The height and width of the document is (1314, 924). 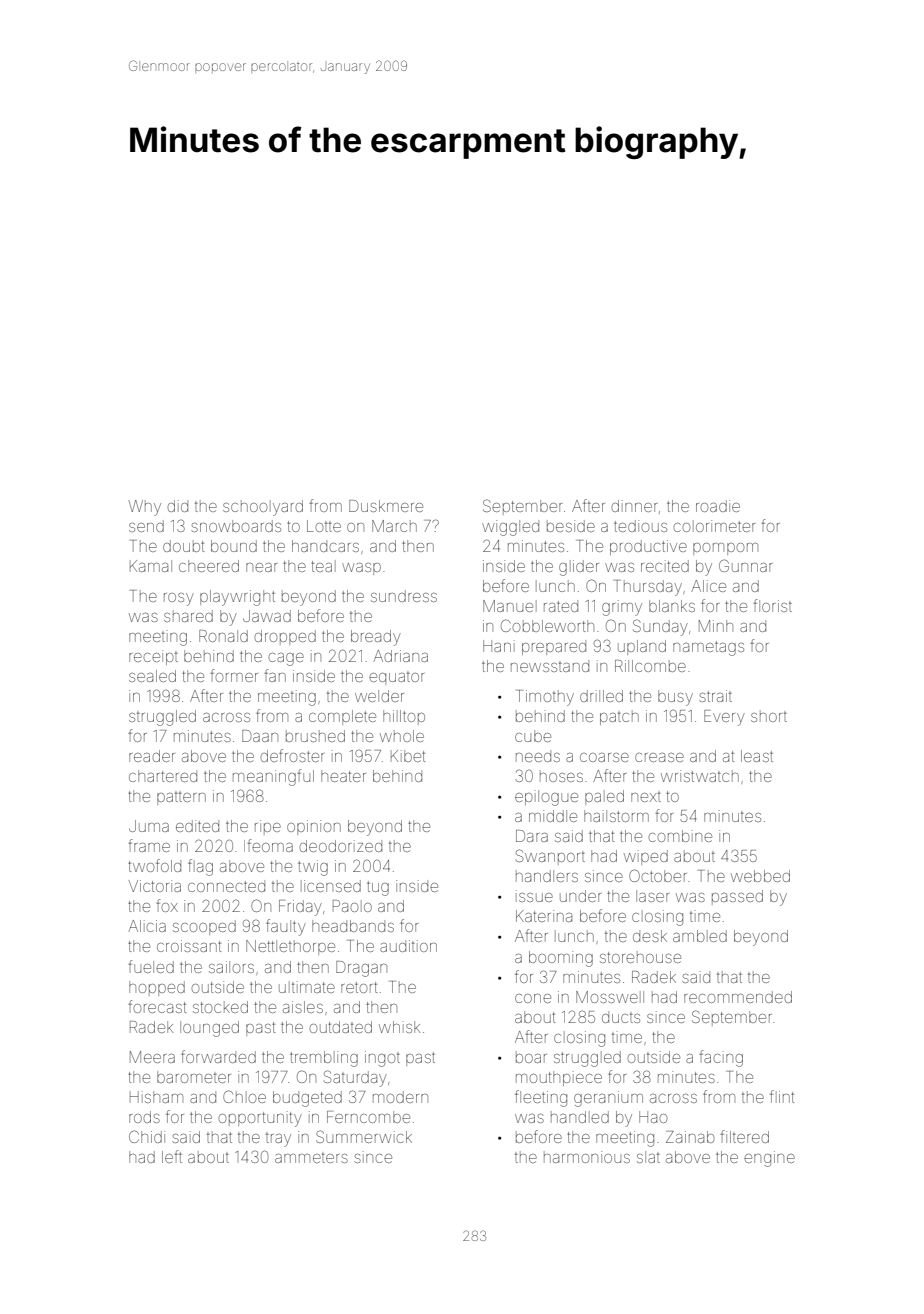 What do you see at coordinates (378, 888) in the document?
I see `tug` at bounding box center [378, 888].
